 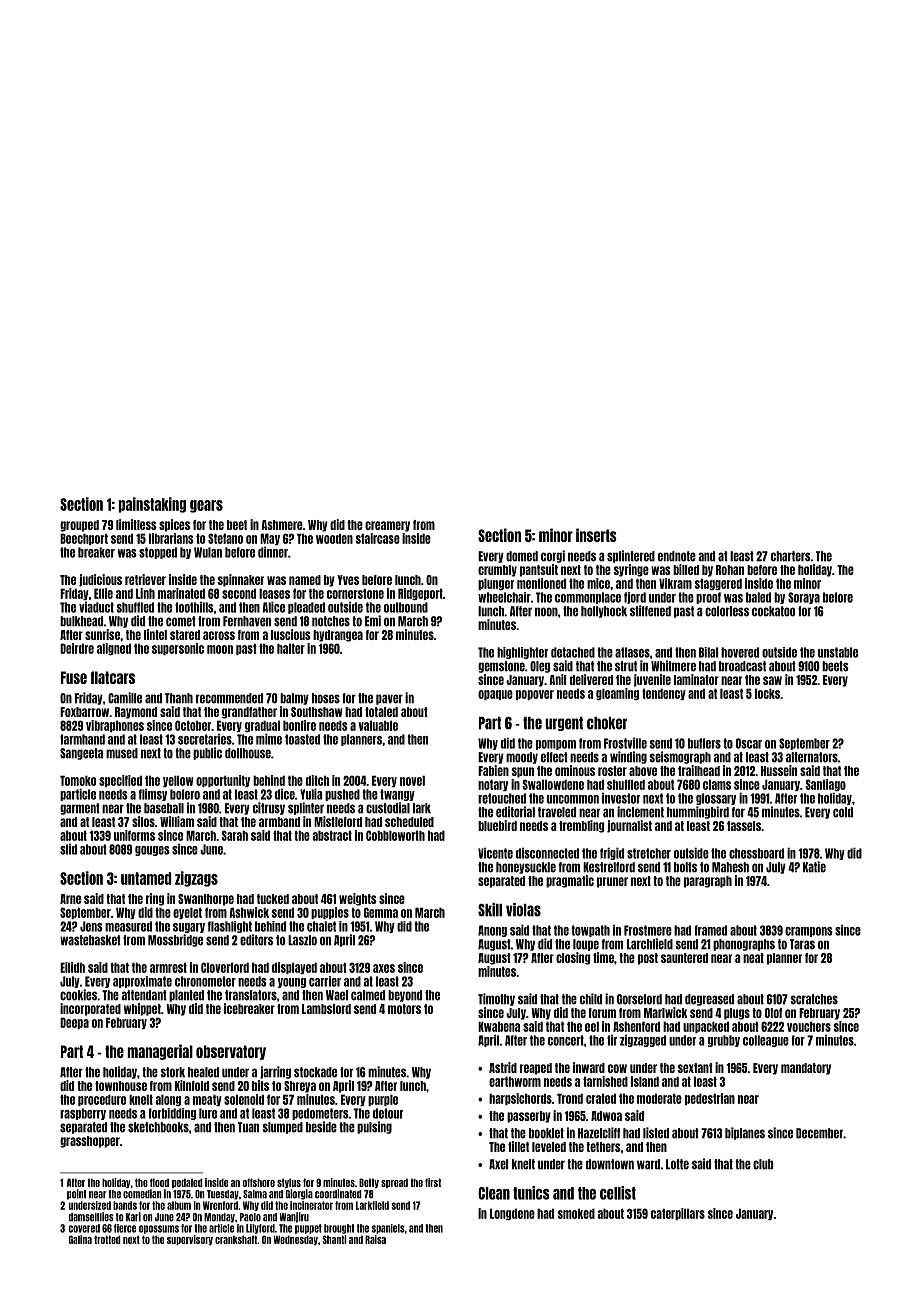 What do you see at coordinates (160, 1052) in the document?
I see `managerial` at bounding box center [160, 1052].
